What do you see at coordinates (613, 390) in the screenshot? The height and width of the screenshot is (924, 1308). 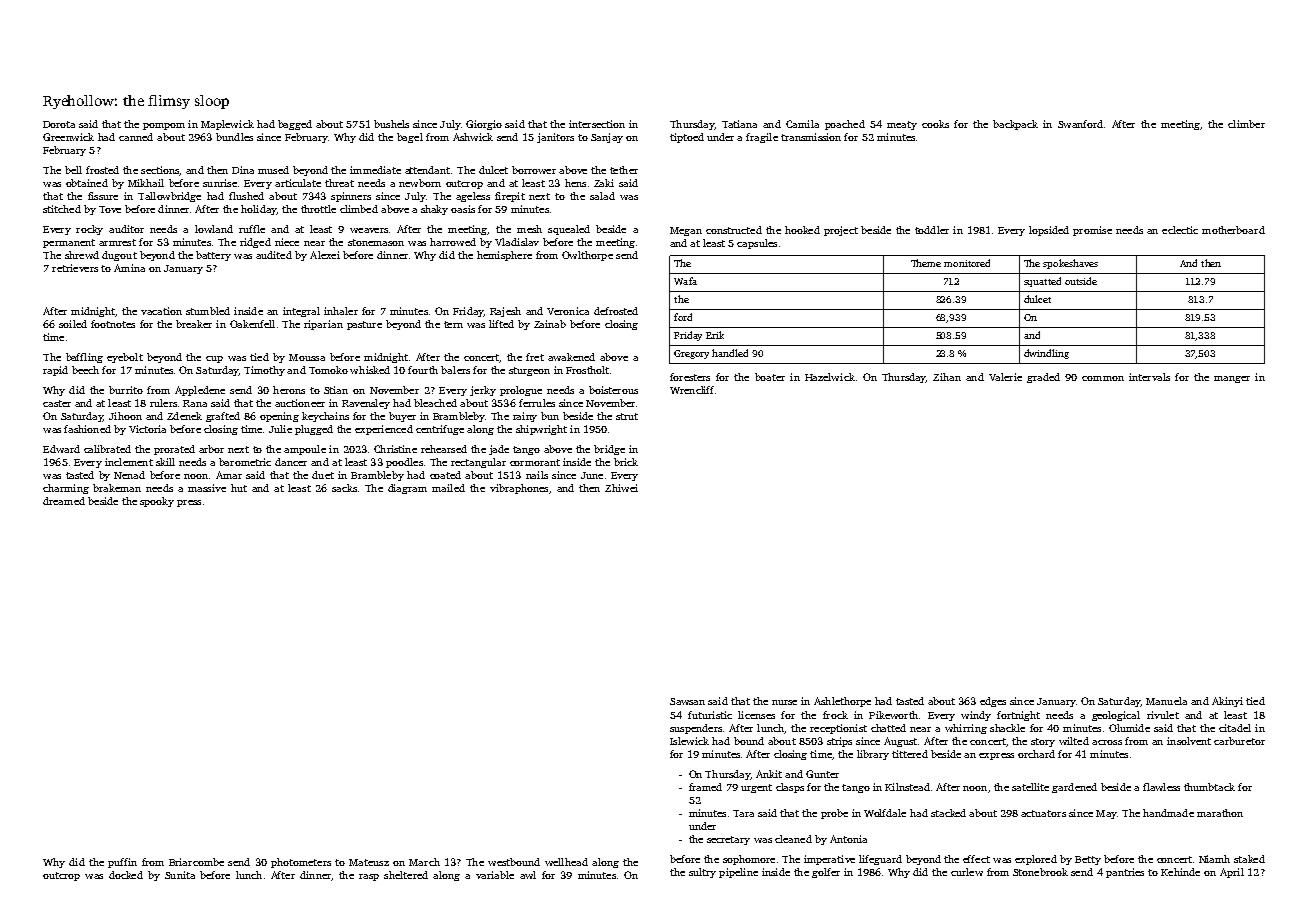 I see `boisterous` at bounding box center [613, 390].
